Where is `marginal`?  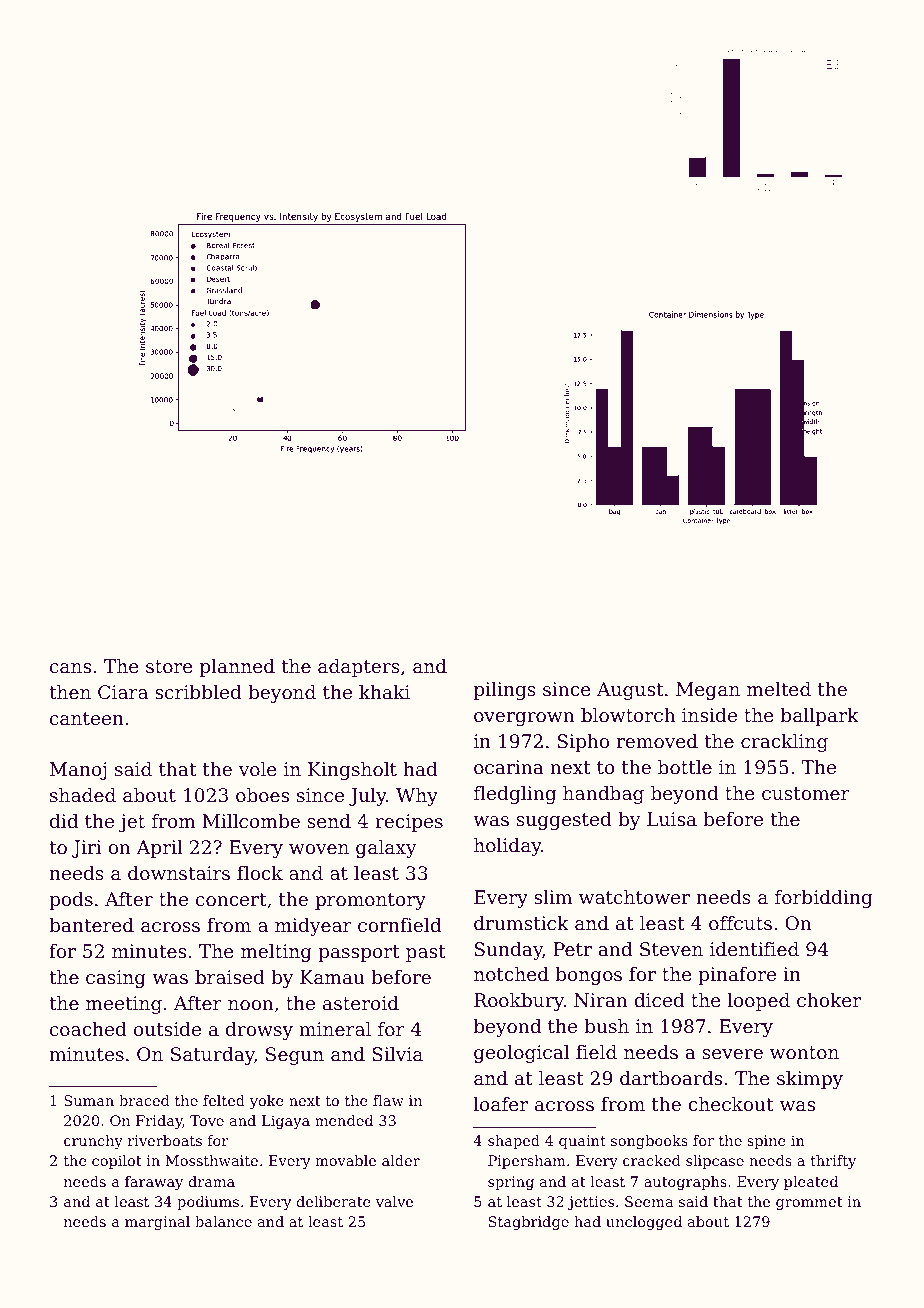
marginal is located at coordinates (157, 1223).
